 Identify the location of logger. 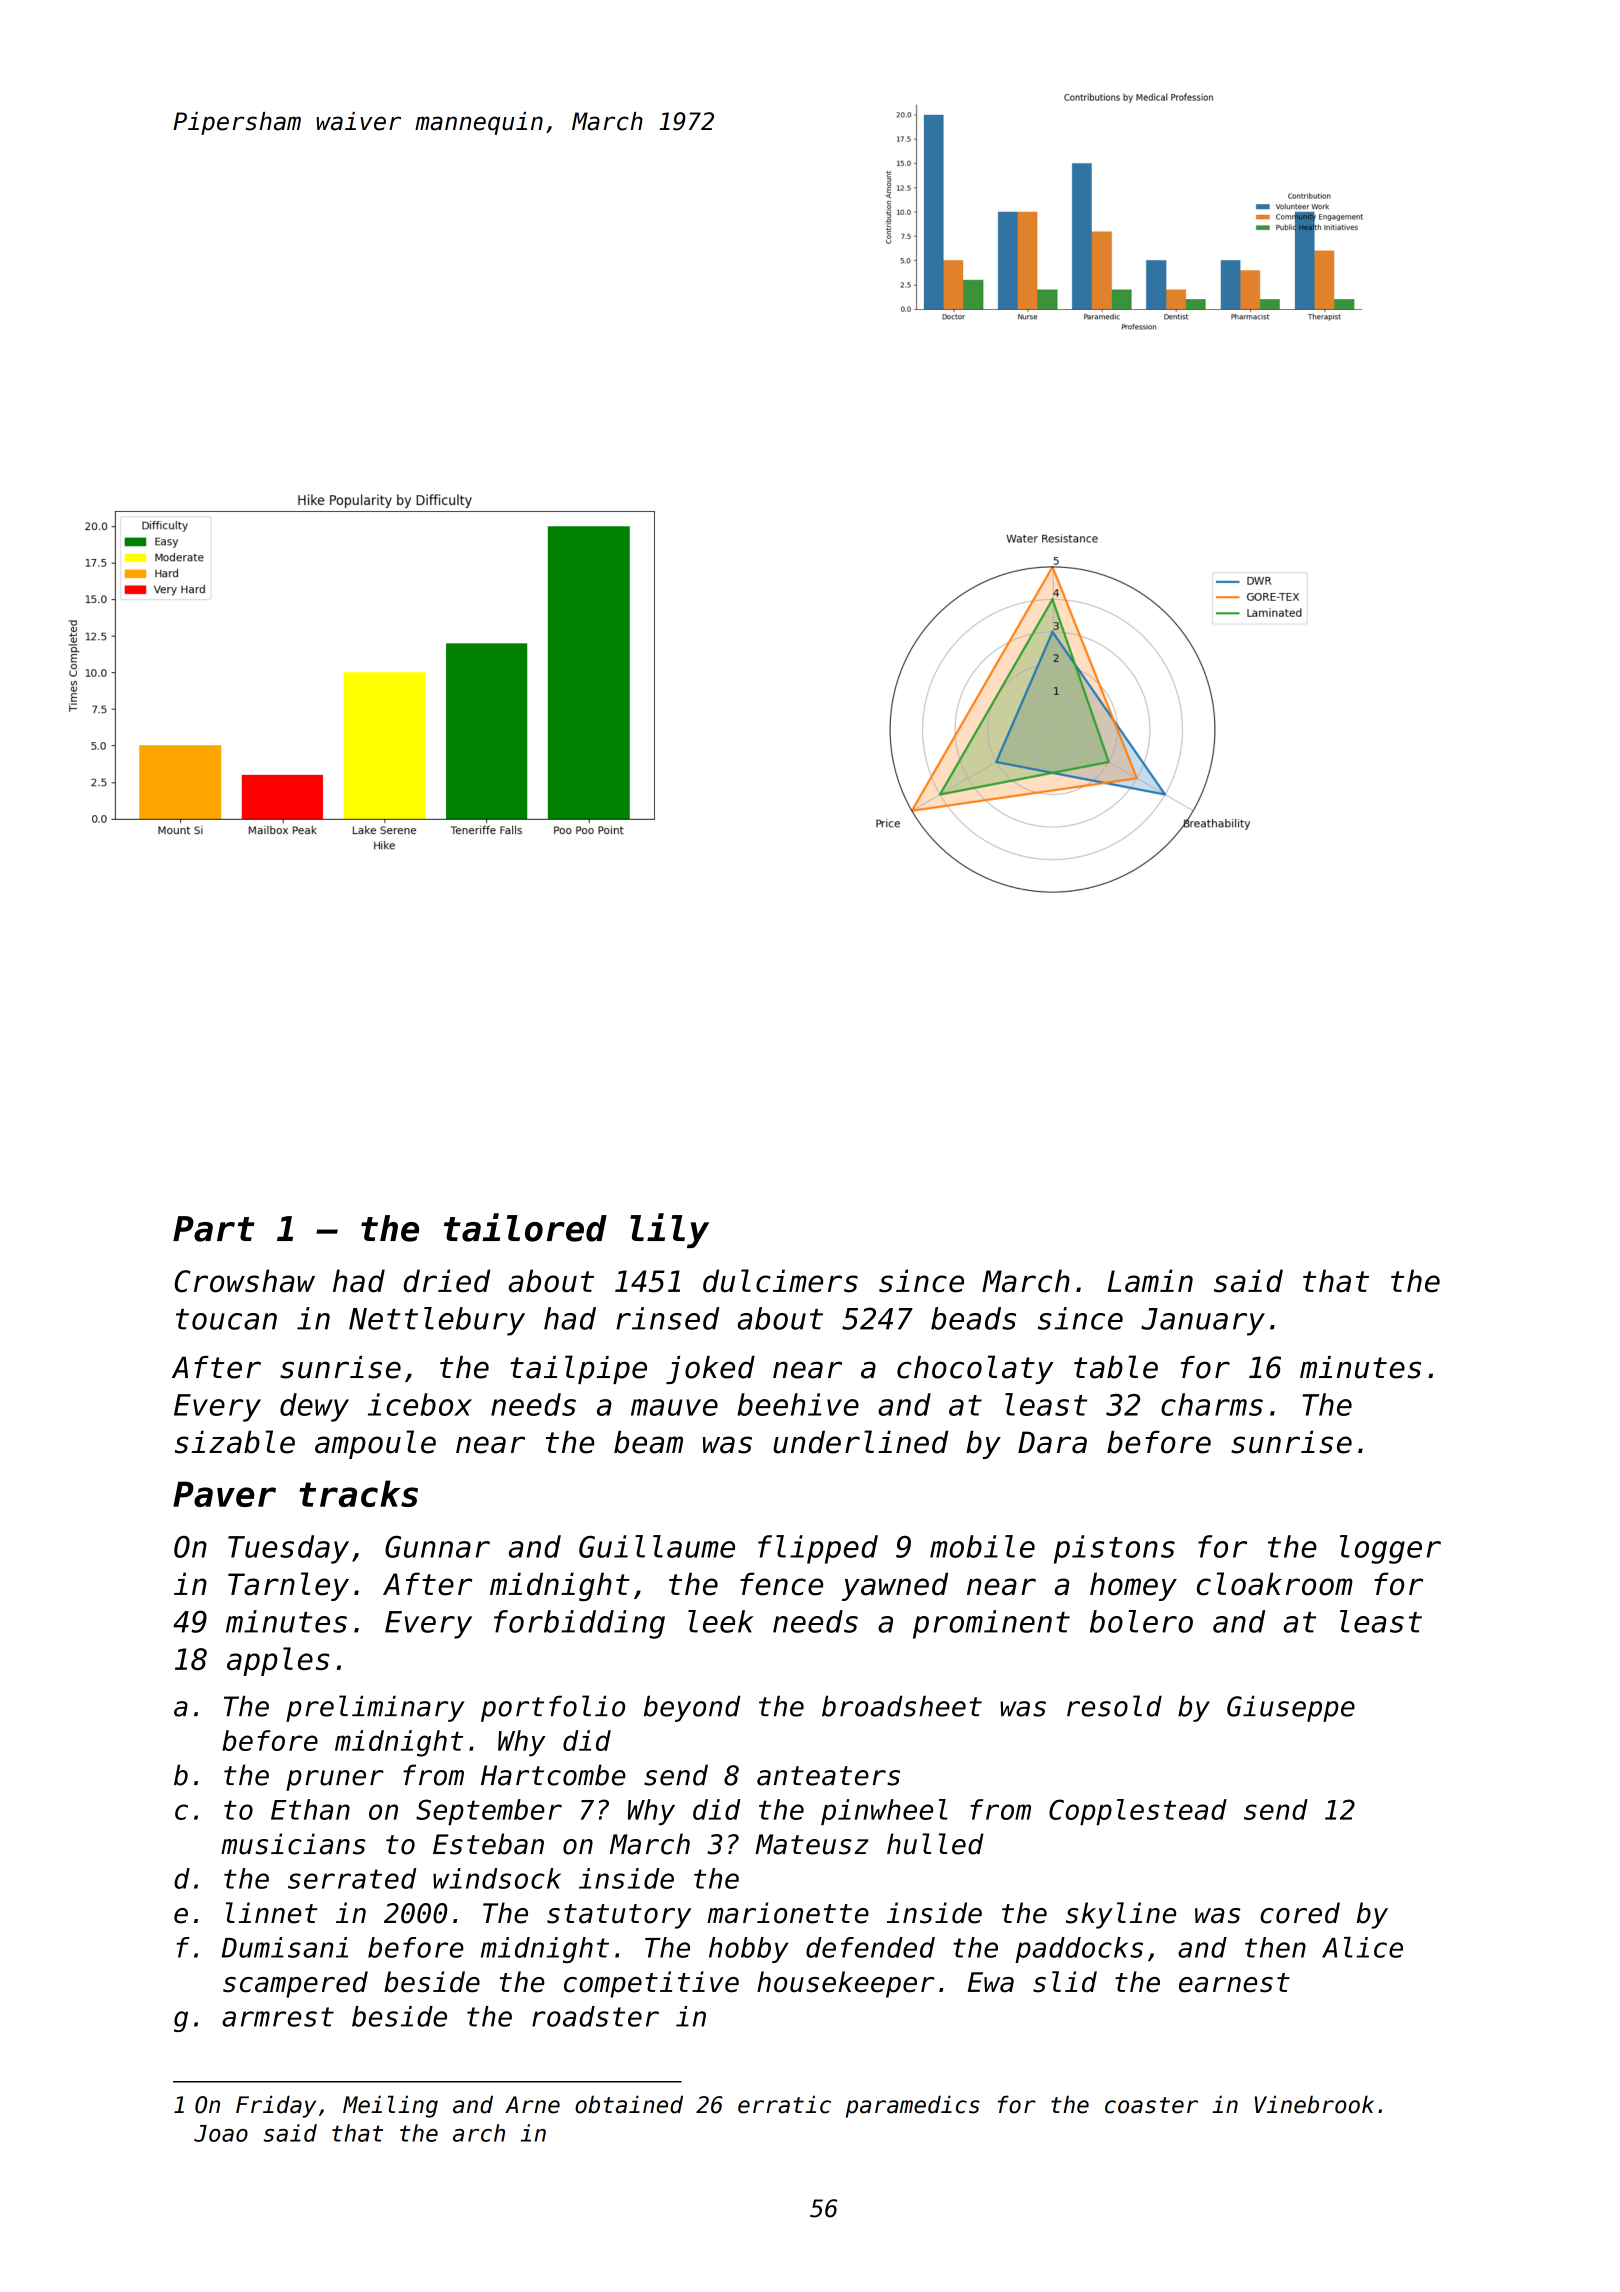
(1390, 1549).
